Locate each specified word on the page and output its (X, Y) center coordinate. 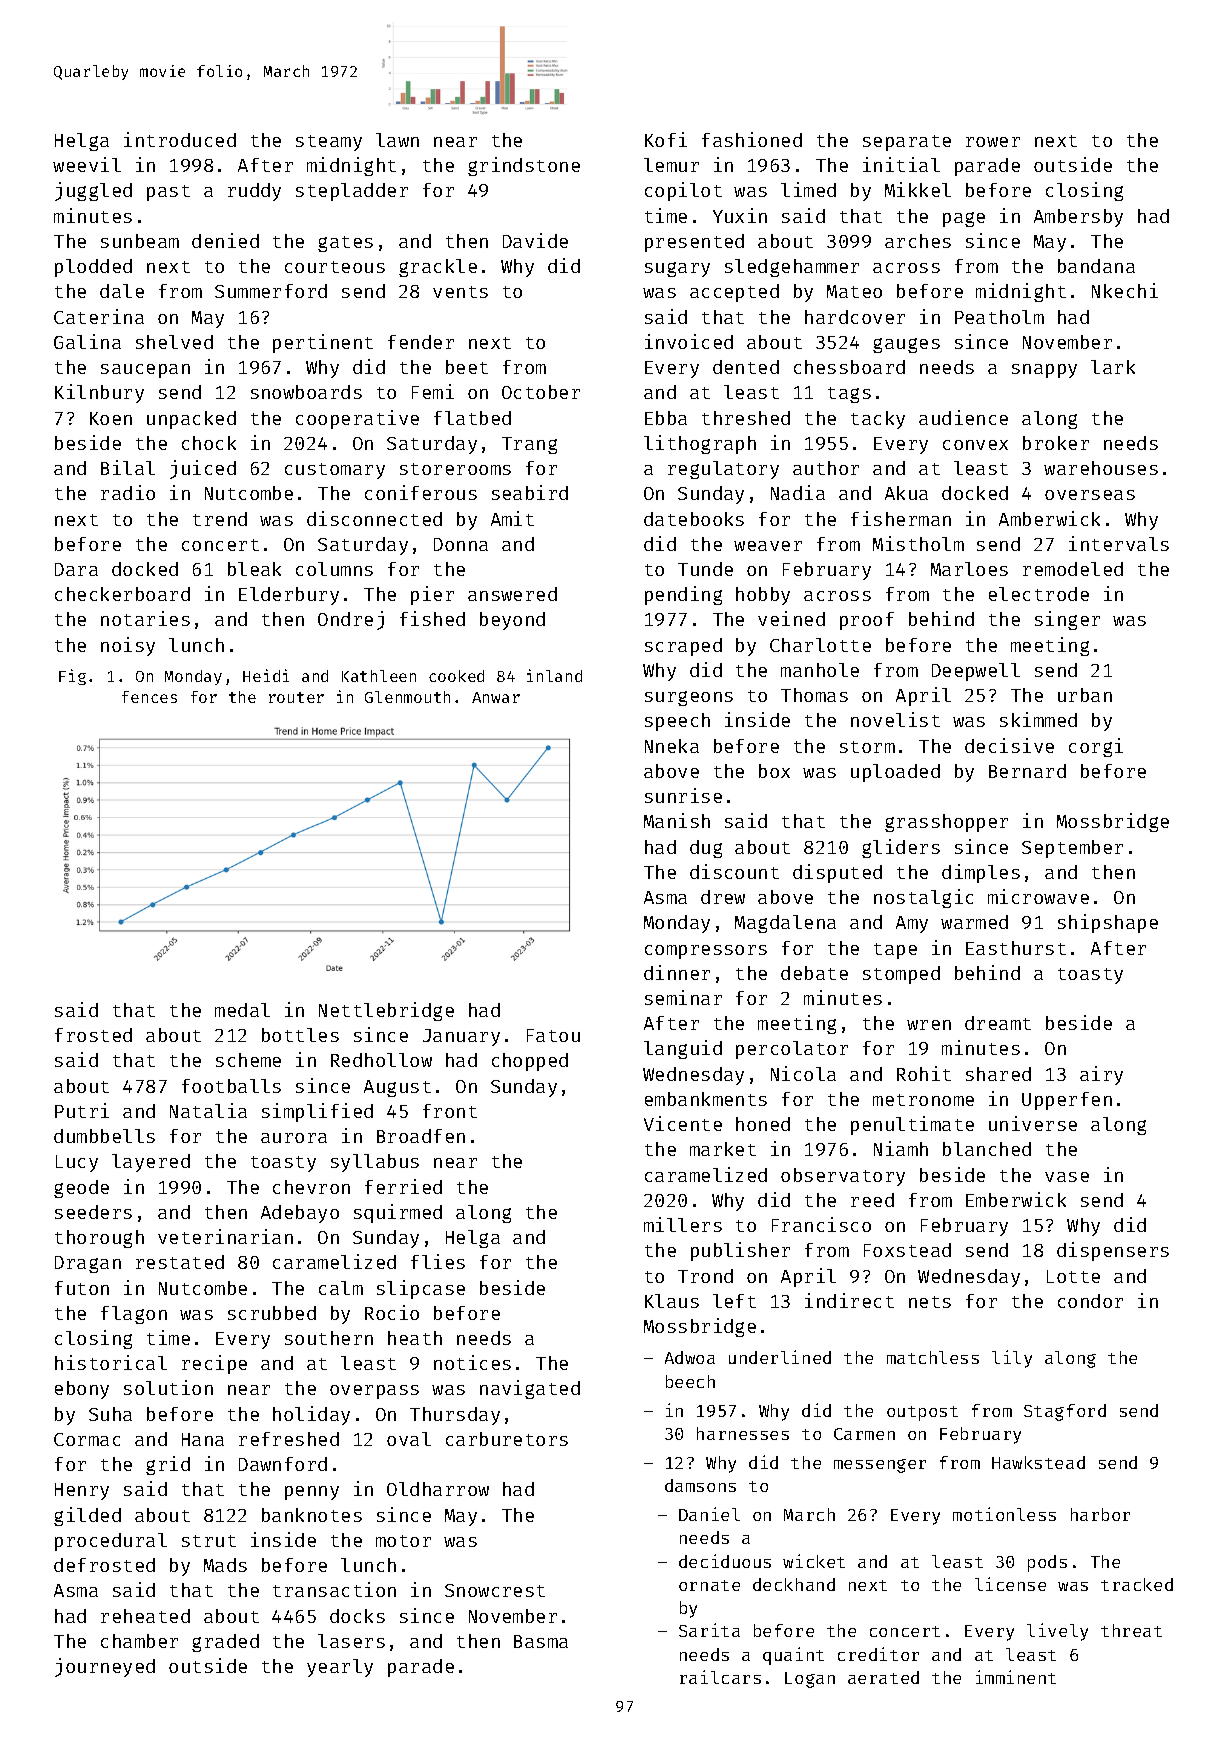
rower (993, 142)
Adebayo (300, 1214)
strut (209, 1541)
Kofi (666, 139)
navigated (530, 1389)
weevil (87, 164)
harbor (1100, 1514)
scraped (683, 647)
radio (128, 492)
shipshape (1108, 923)
